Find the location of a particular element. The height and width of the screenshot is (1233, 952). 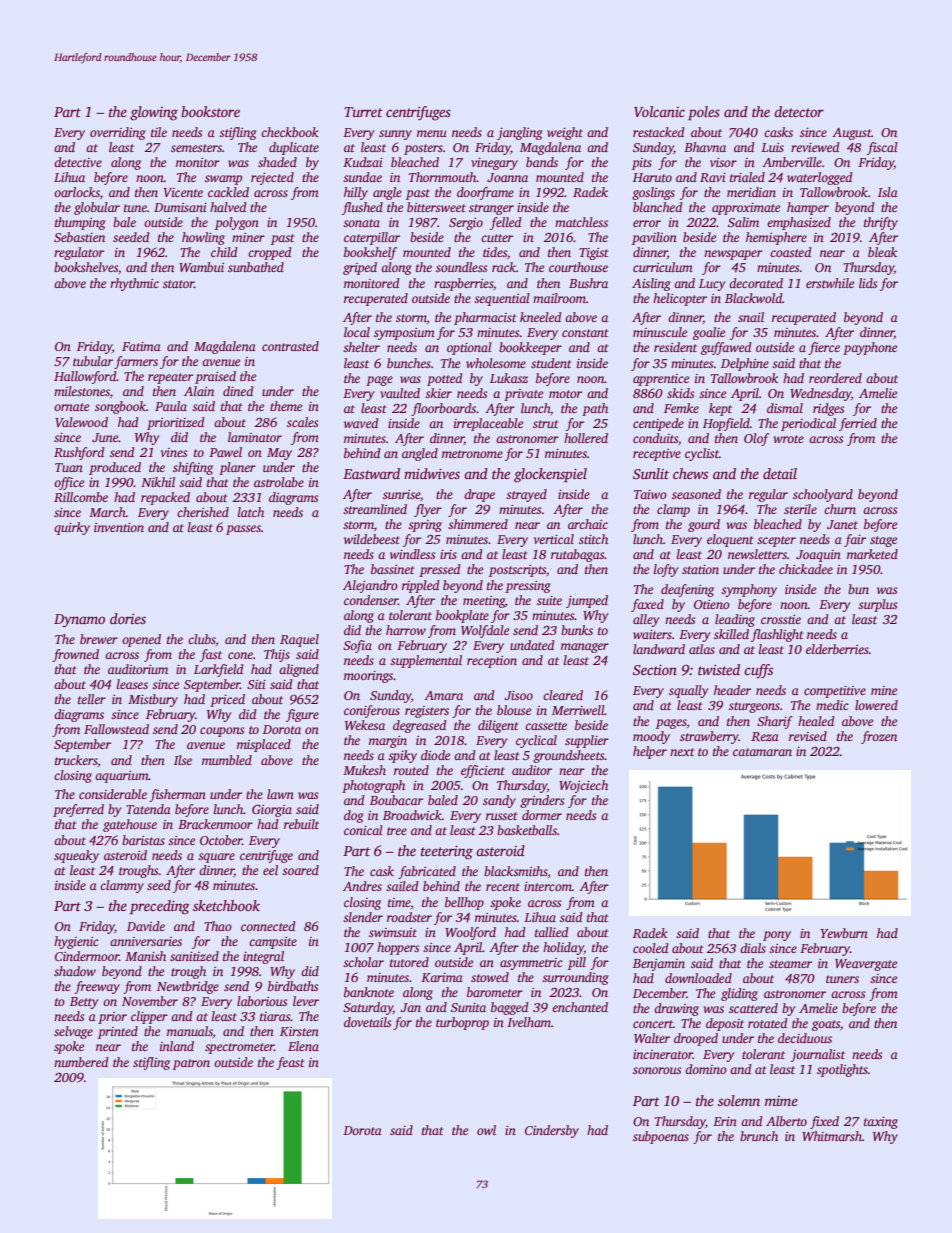

passes is located at coordinates (243, 530).
